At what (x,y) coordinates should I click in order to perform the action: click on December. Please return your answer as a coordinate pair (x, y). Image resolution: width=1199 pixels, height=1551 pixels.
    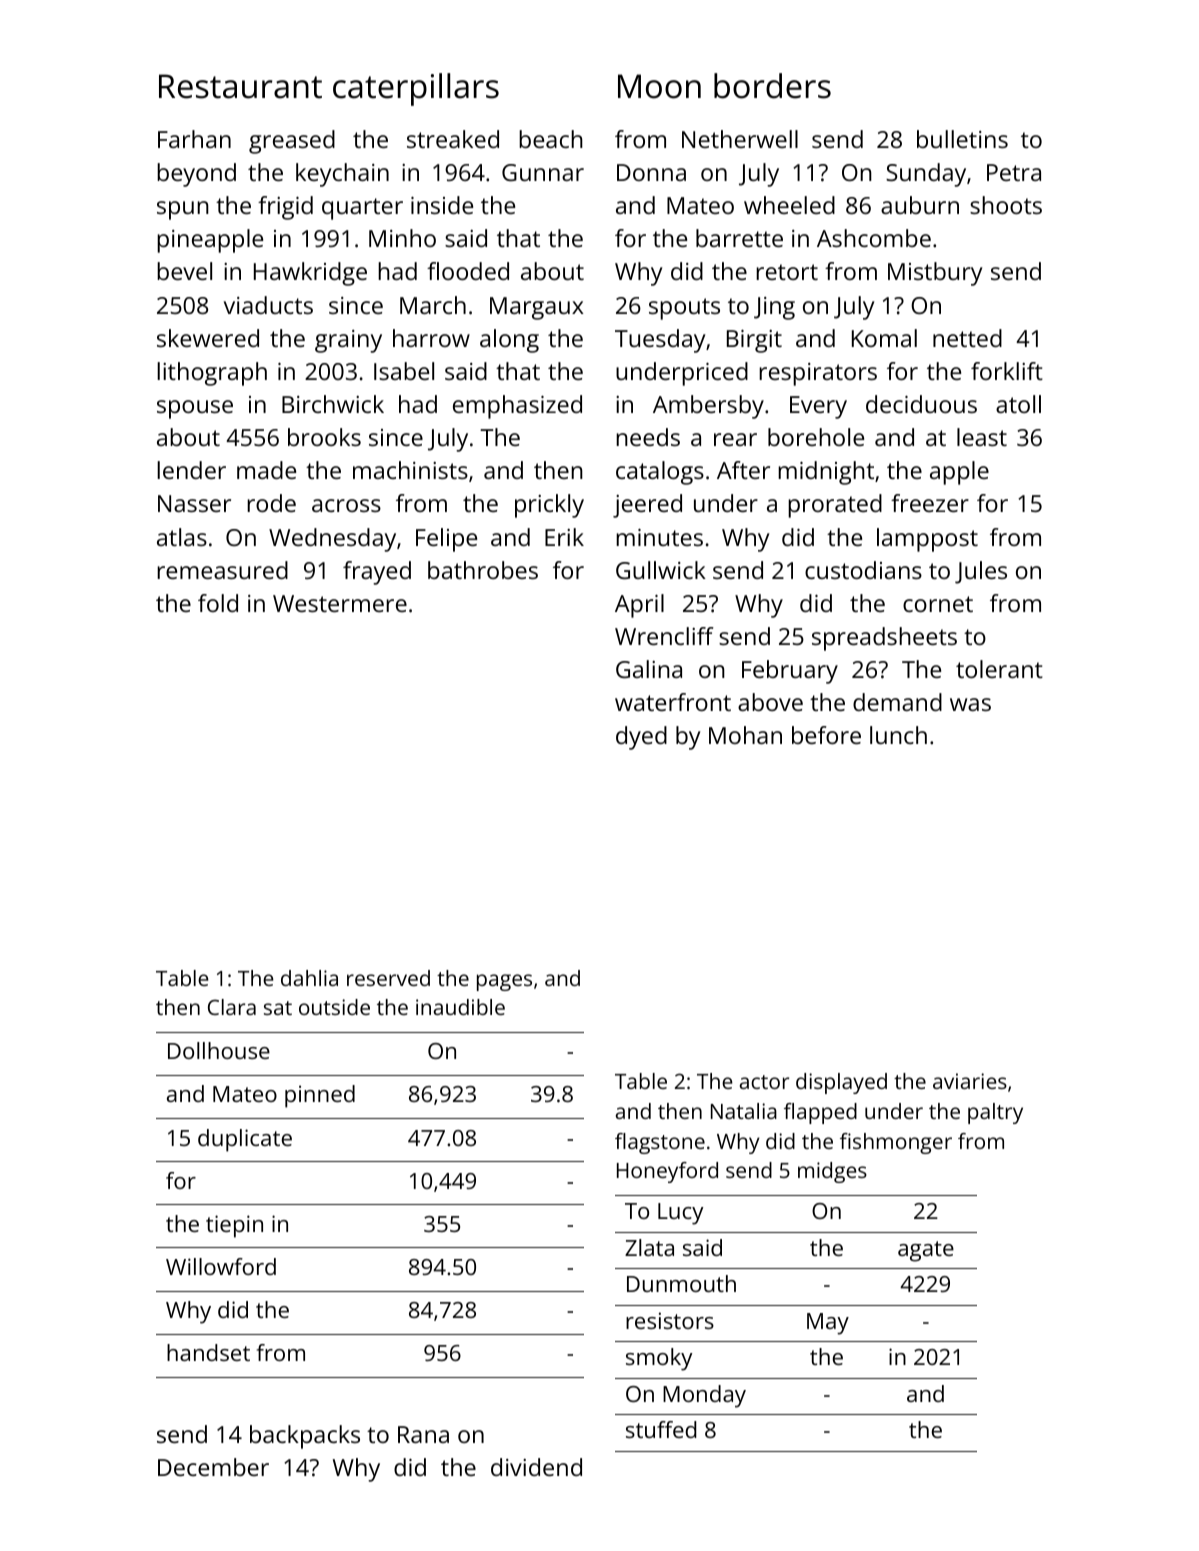
    Looking at the image, I should click on (213, 1467).
